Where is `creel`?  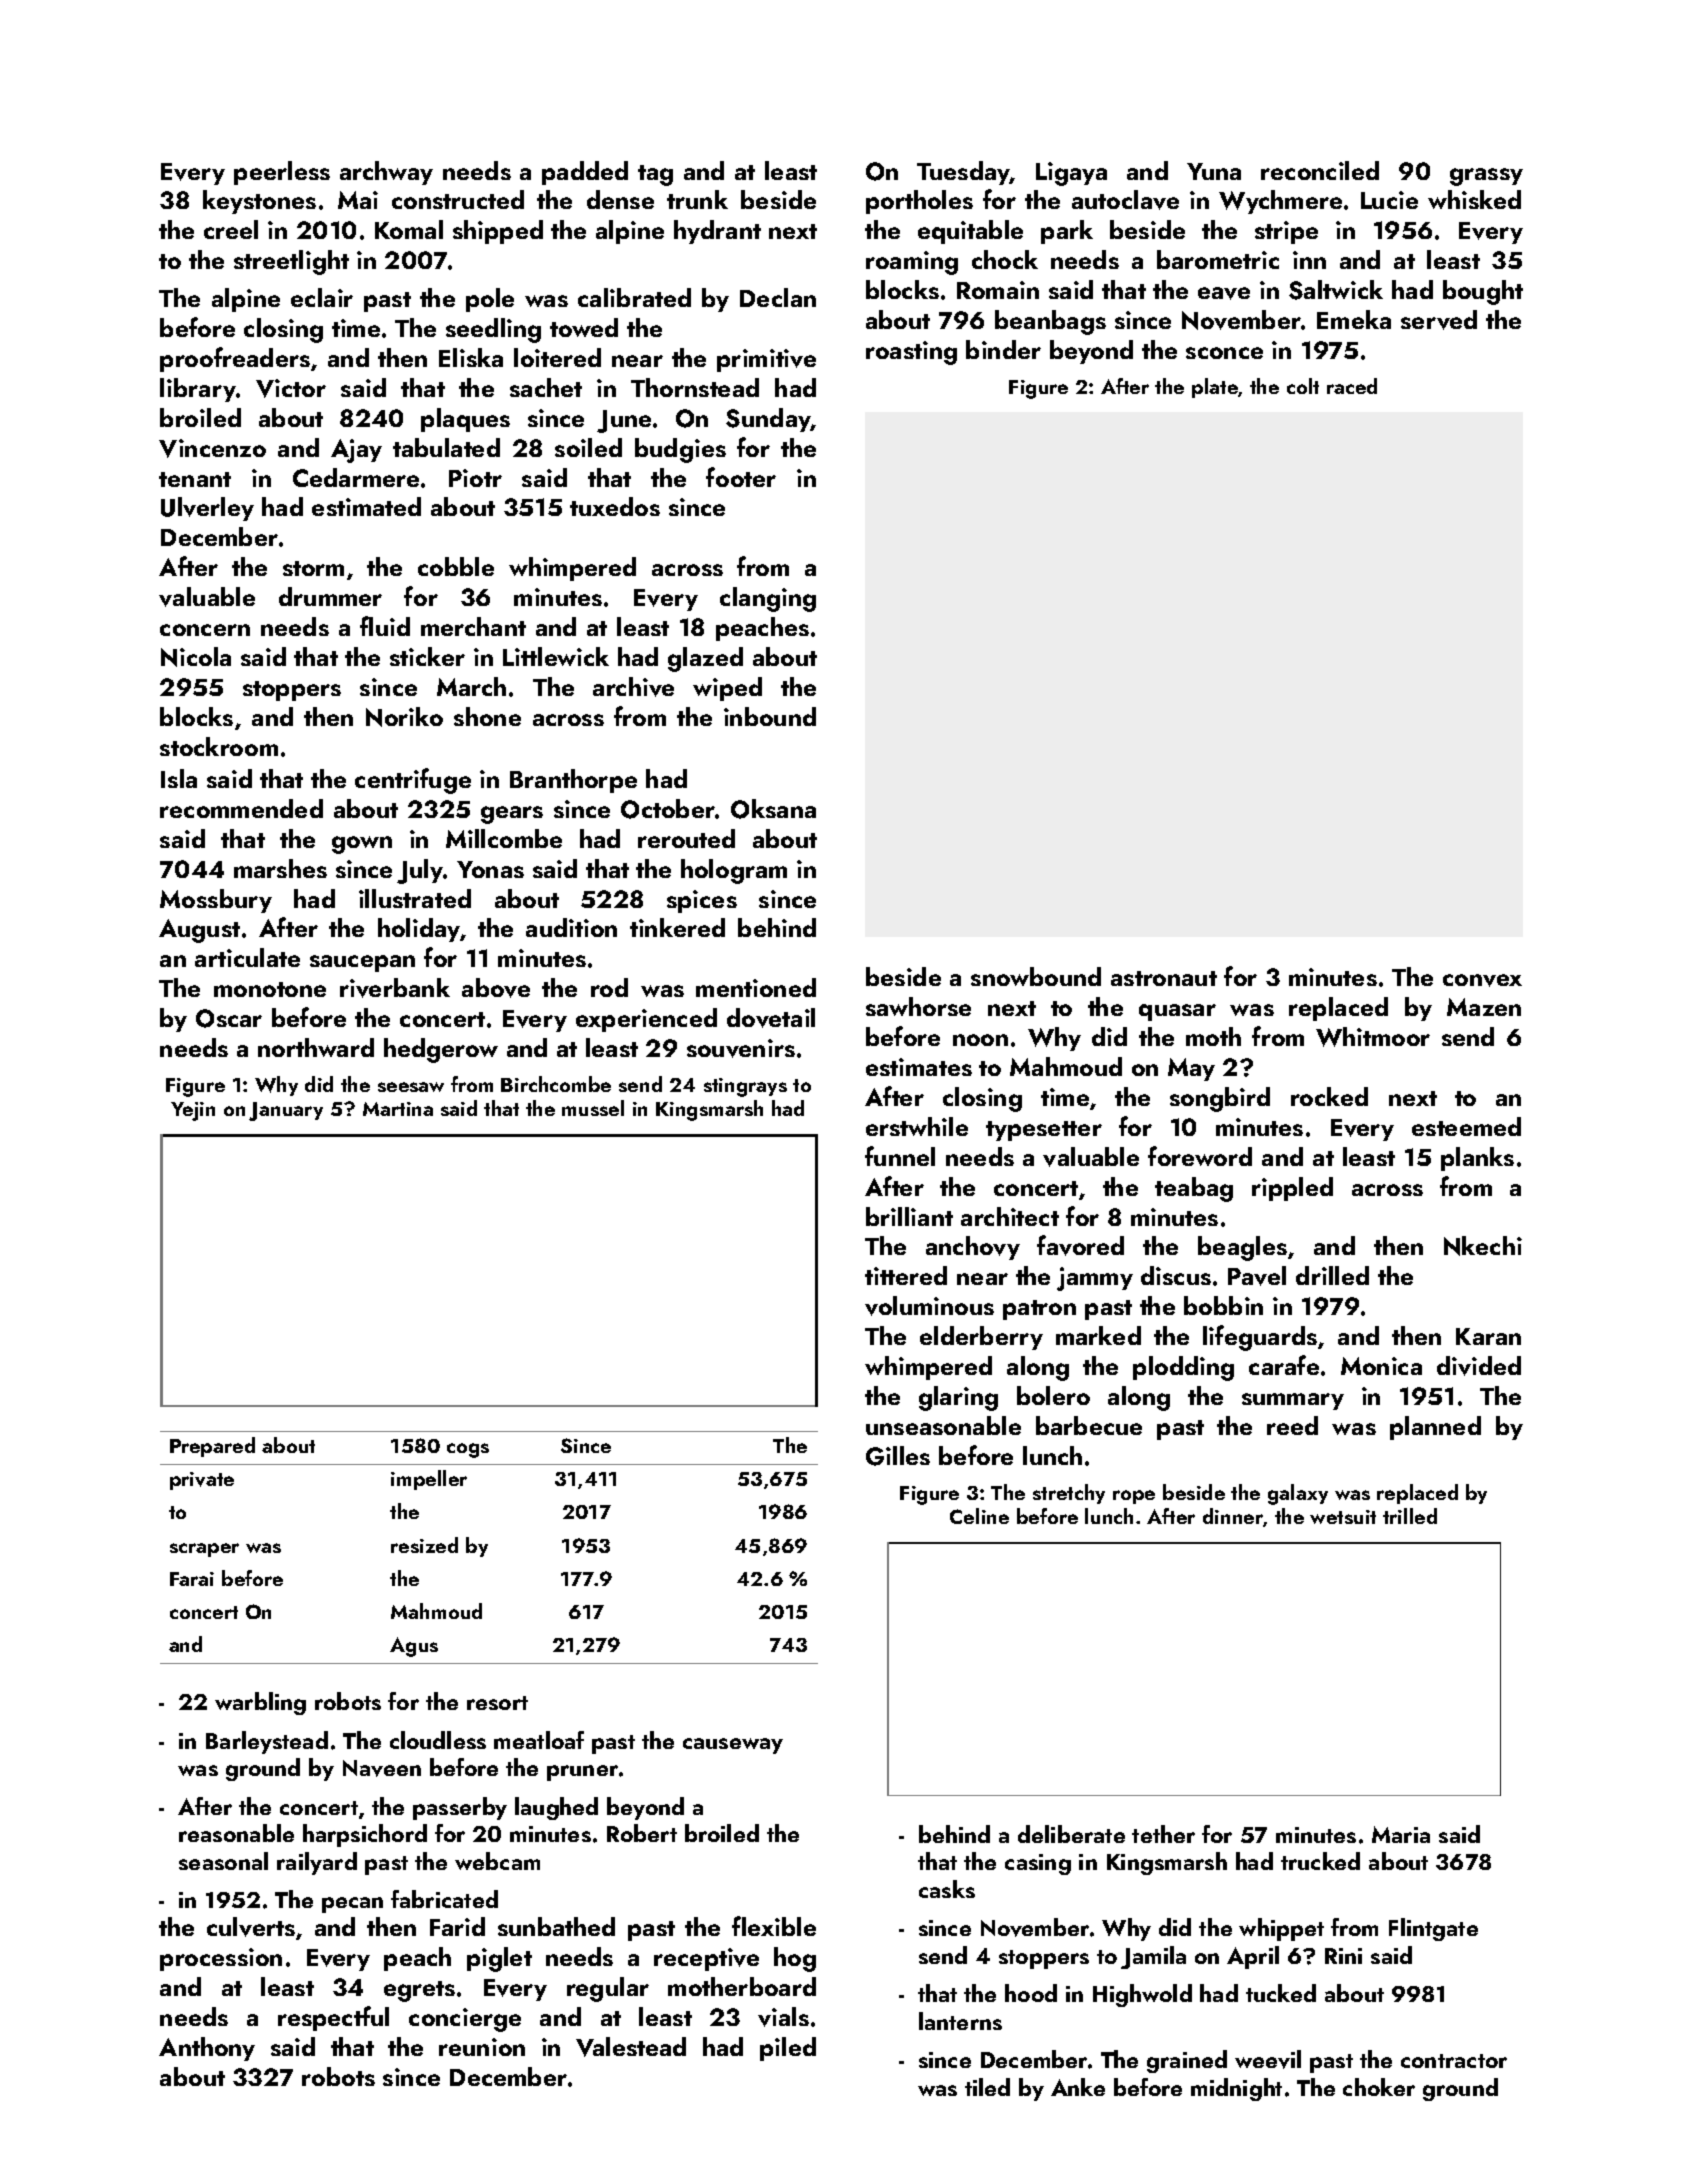
creel is located at coordinates (231, 229).
